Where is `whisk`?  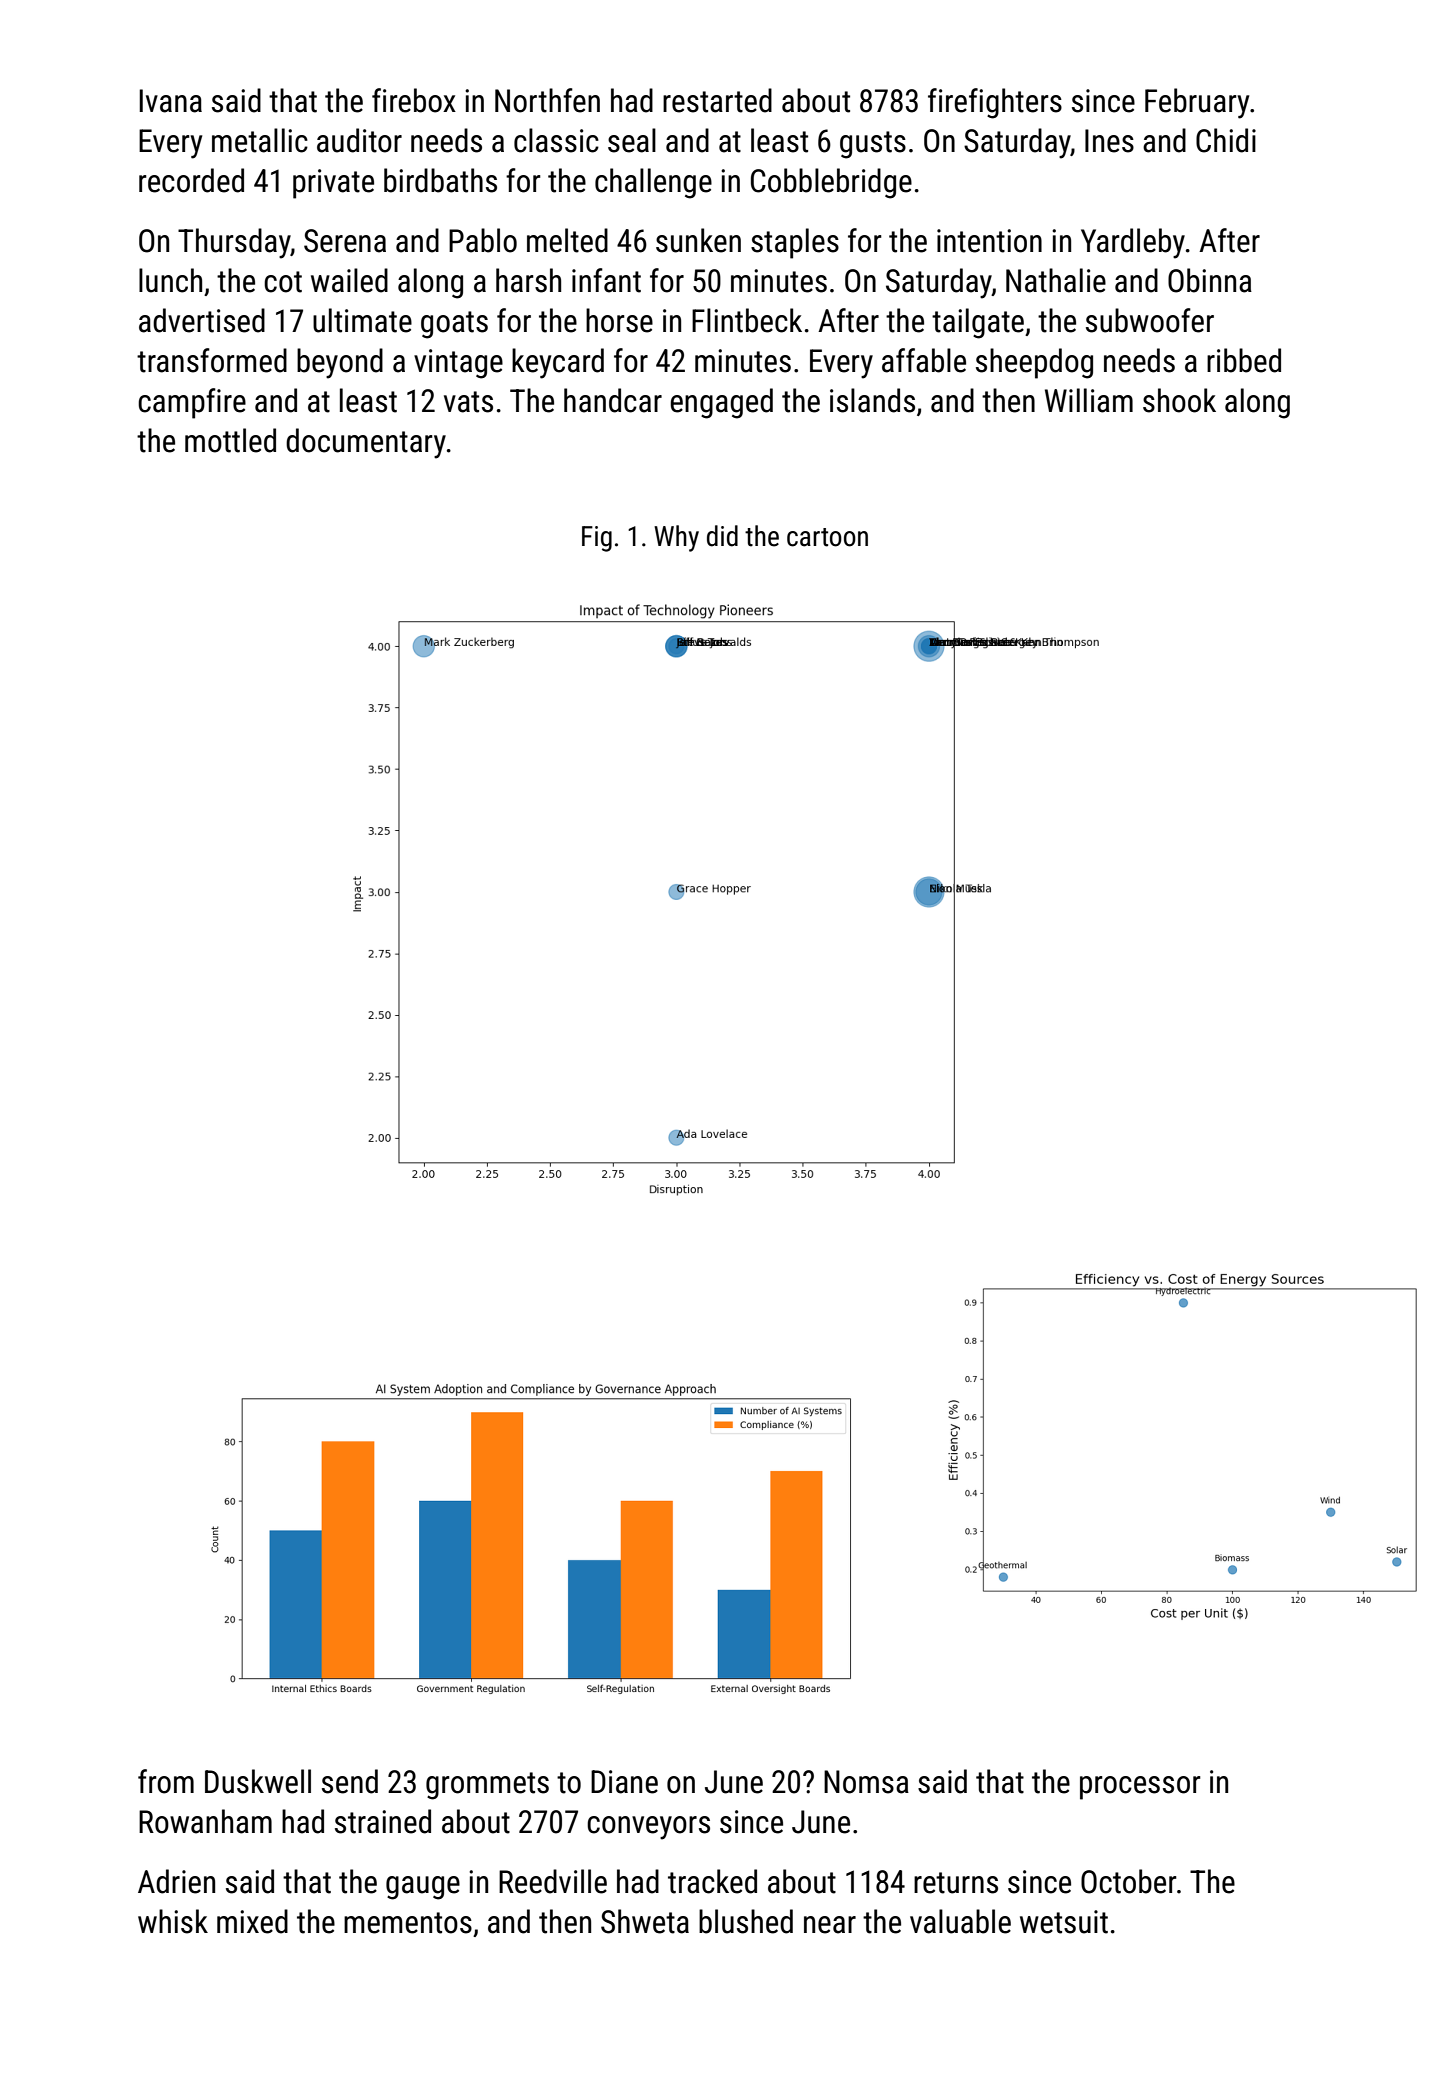
whisk is located at coordinates (173, 1921).
